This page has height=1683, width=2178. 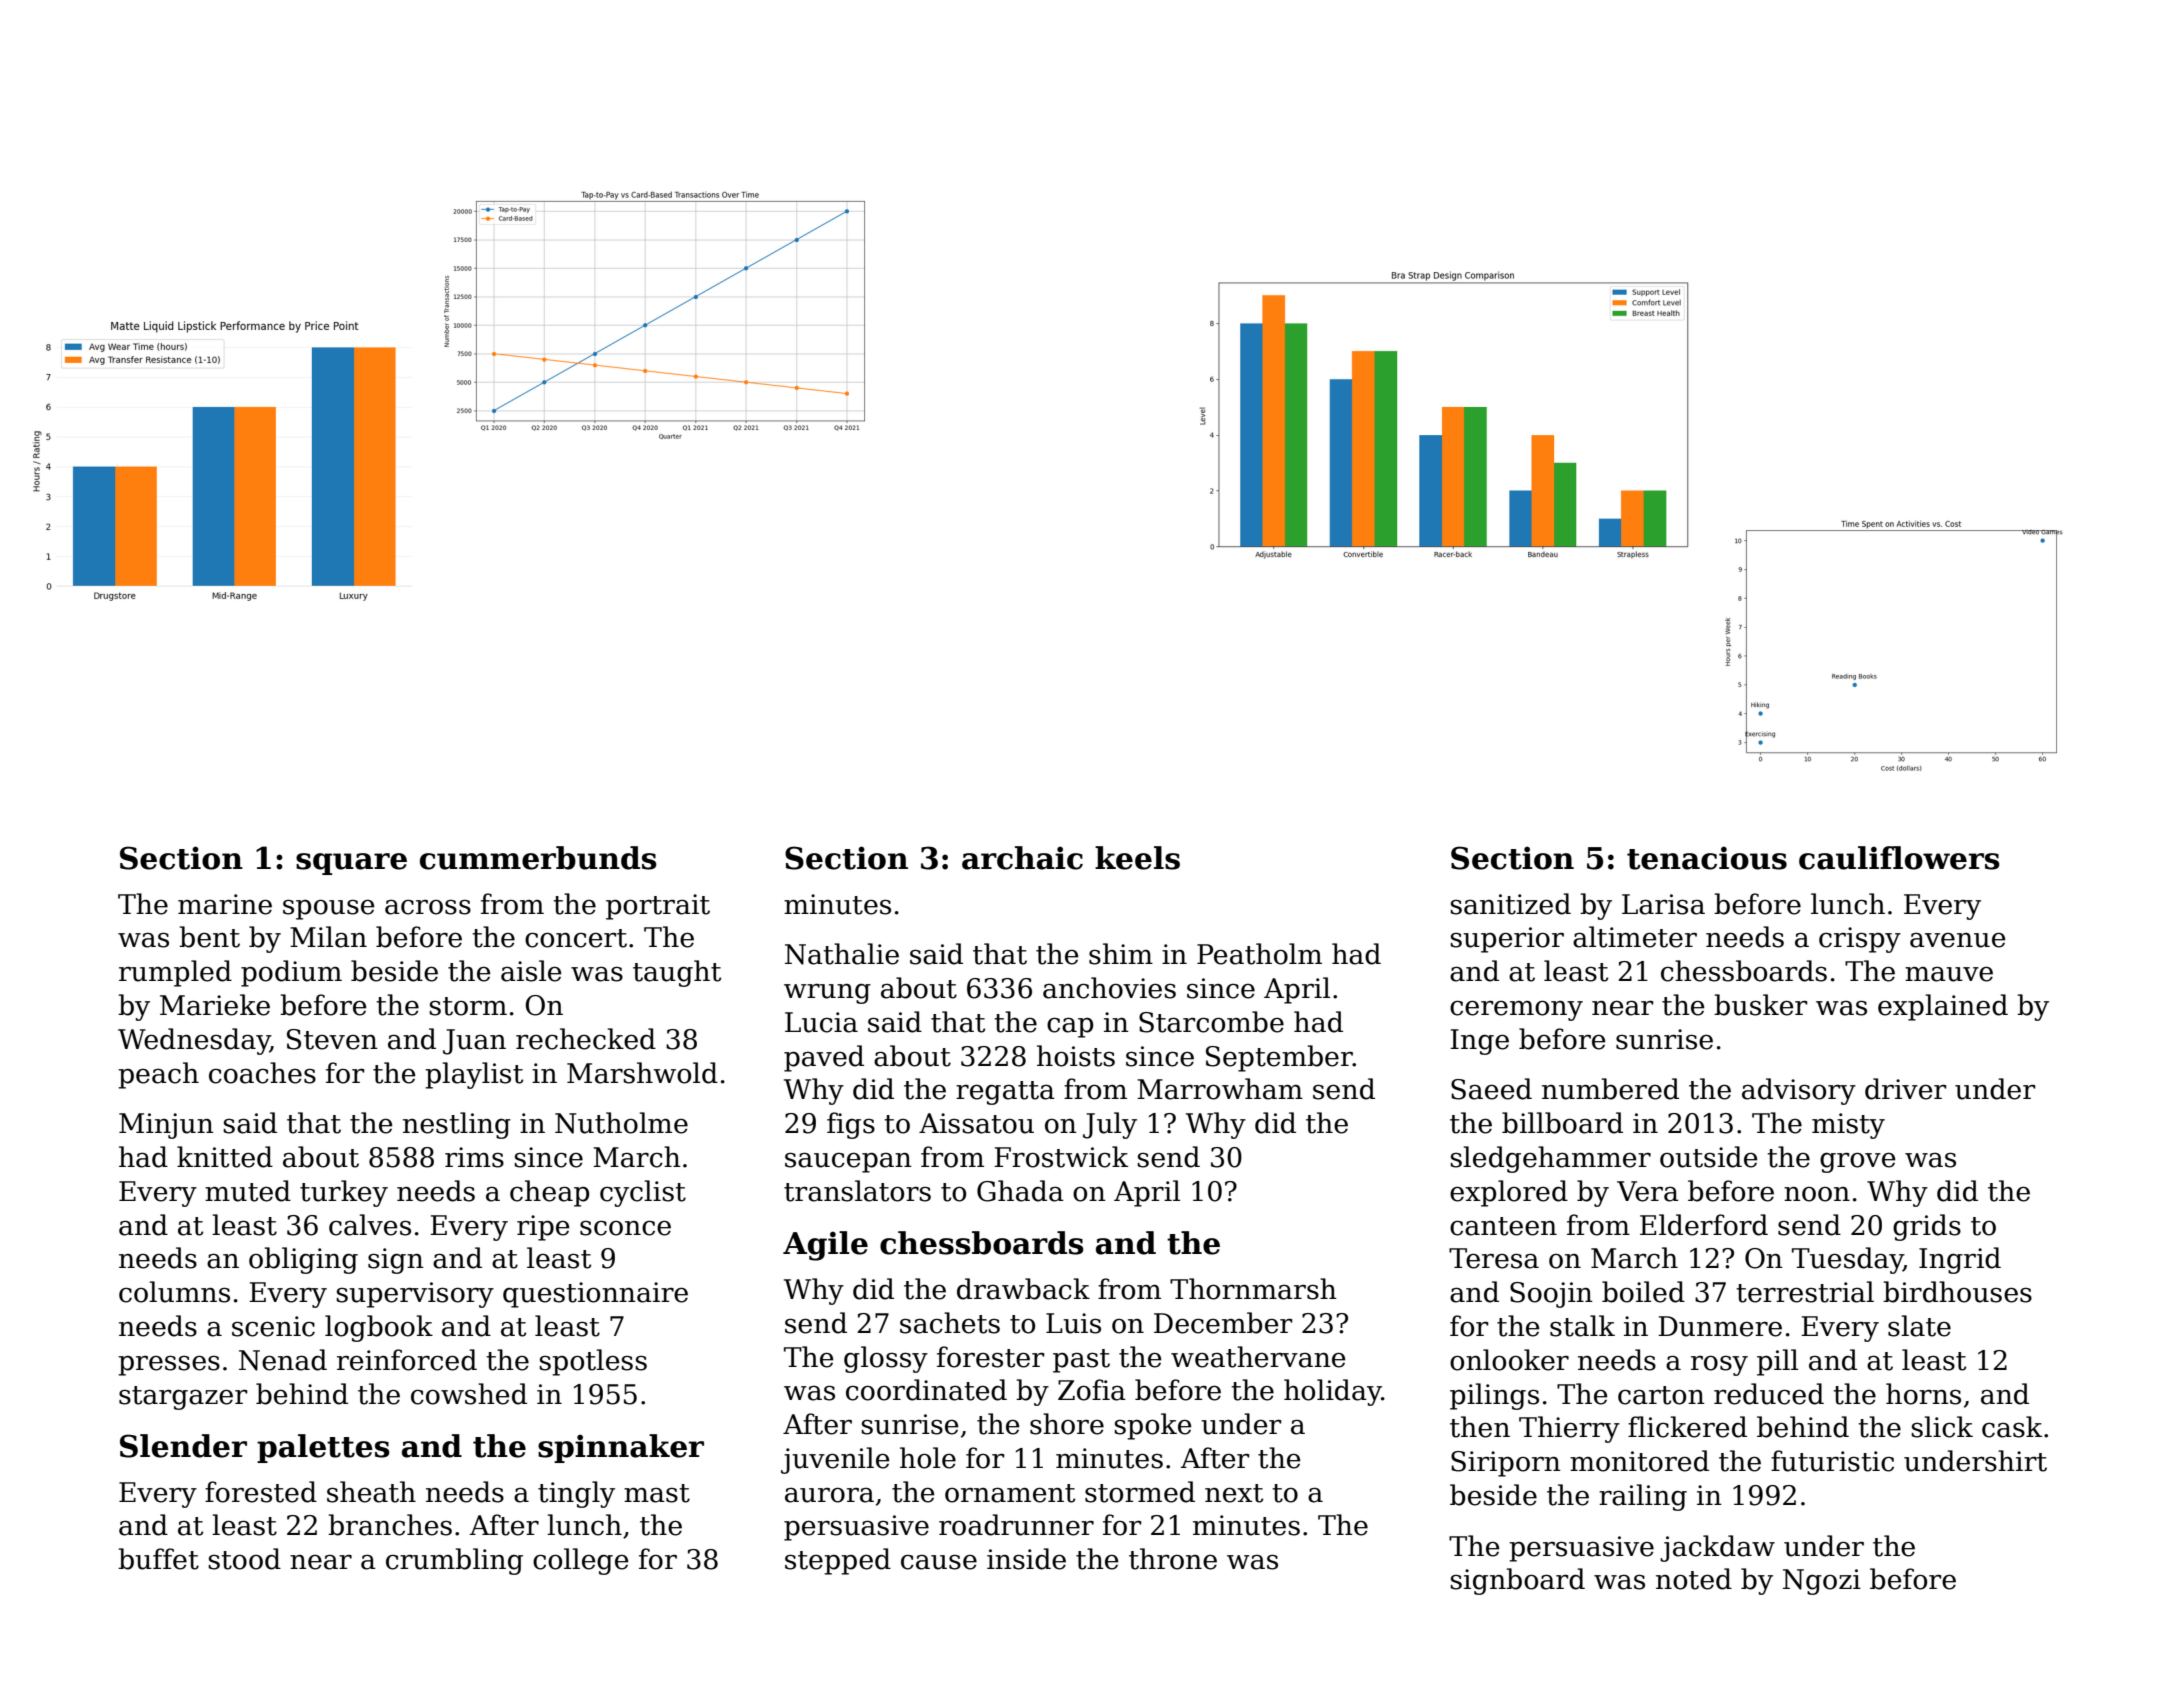 I want to click on sachets, so click(x=950, y=1323).
